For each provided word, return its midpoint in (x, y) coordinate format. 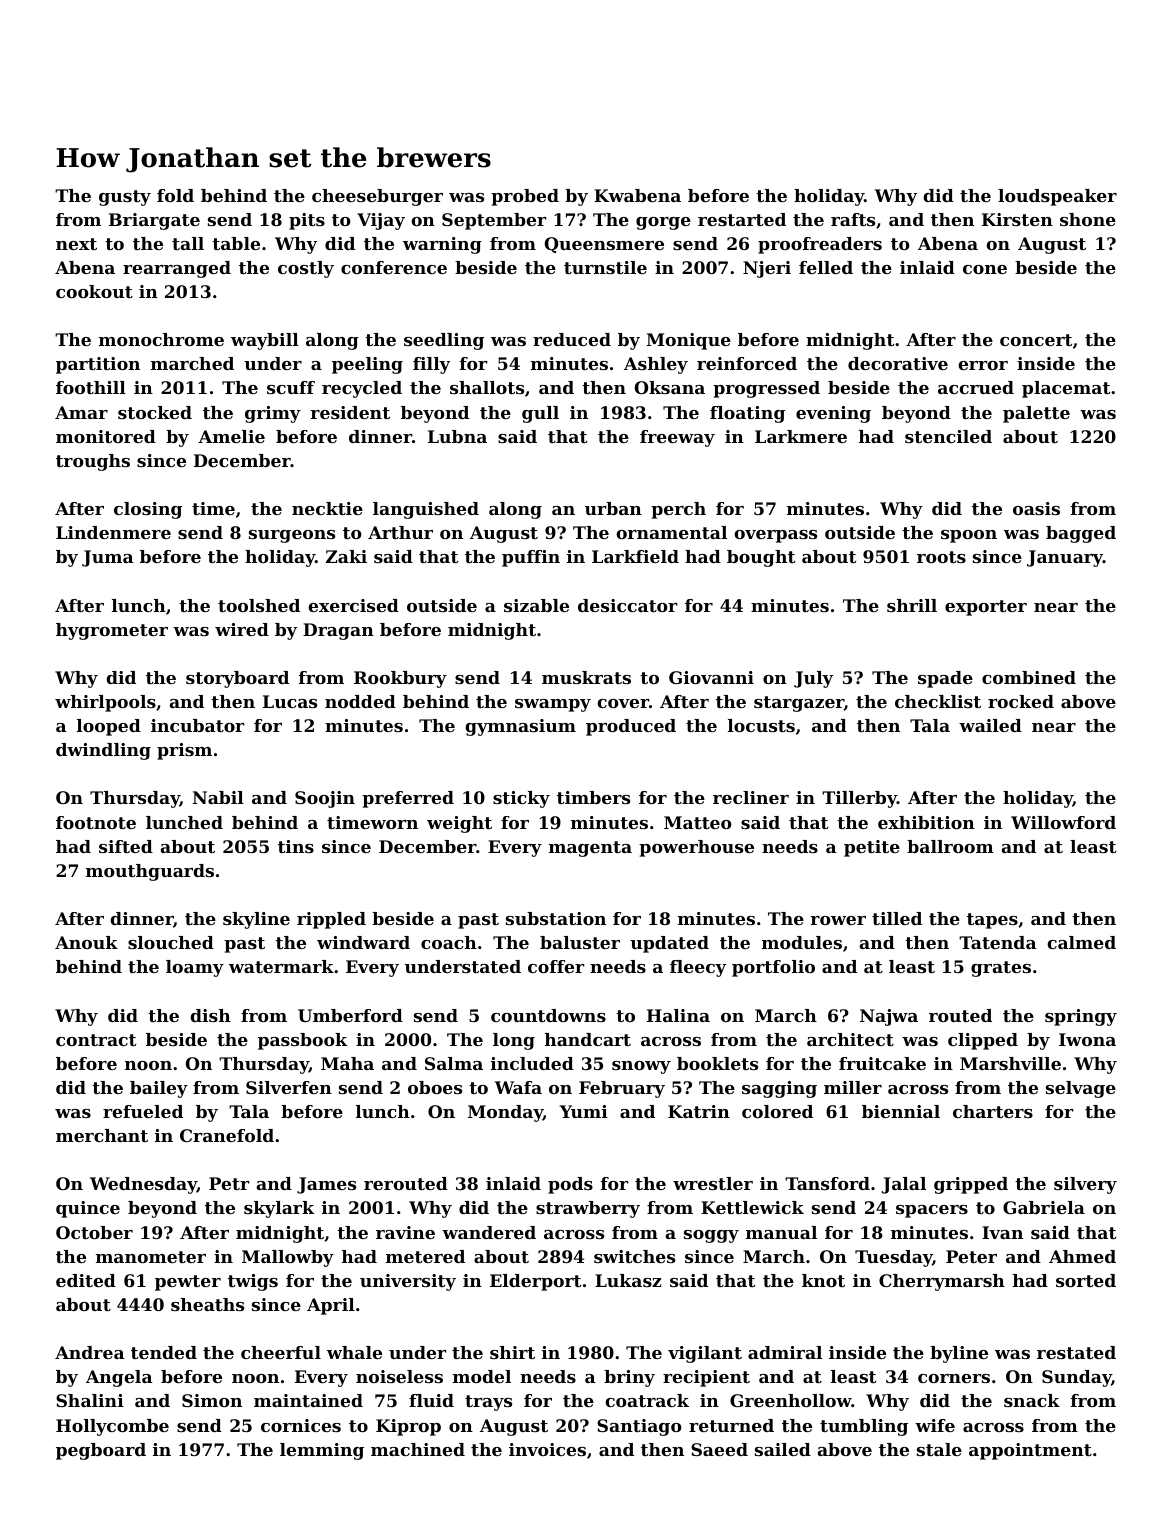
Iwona (1087, 1039)
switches (634, 1256)
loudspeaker (1057, 197)
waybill (265, 341)
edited (86, 1280)
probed (525, 197)
